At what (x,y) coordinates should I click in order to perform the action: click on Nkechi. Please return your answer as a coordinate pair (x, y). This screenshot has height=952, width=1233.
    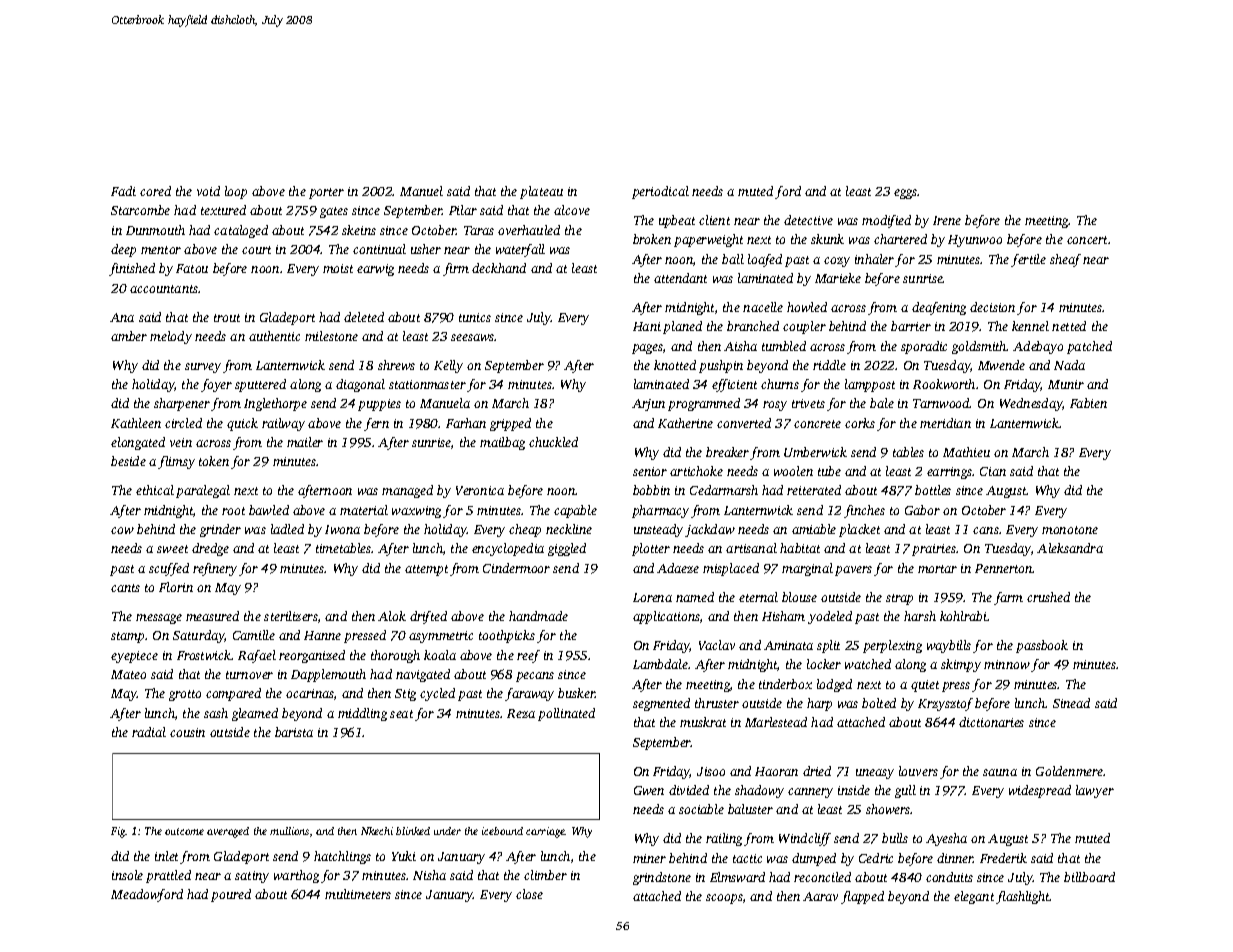
    Looking at the image, I should click on (377, 831).
